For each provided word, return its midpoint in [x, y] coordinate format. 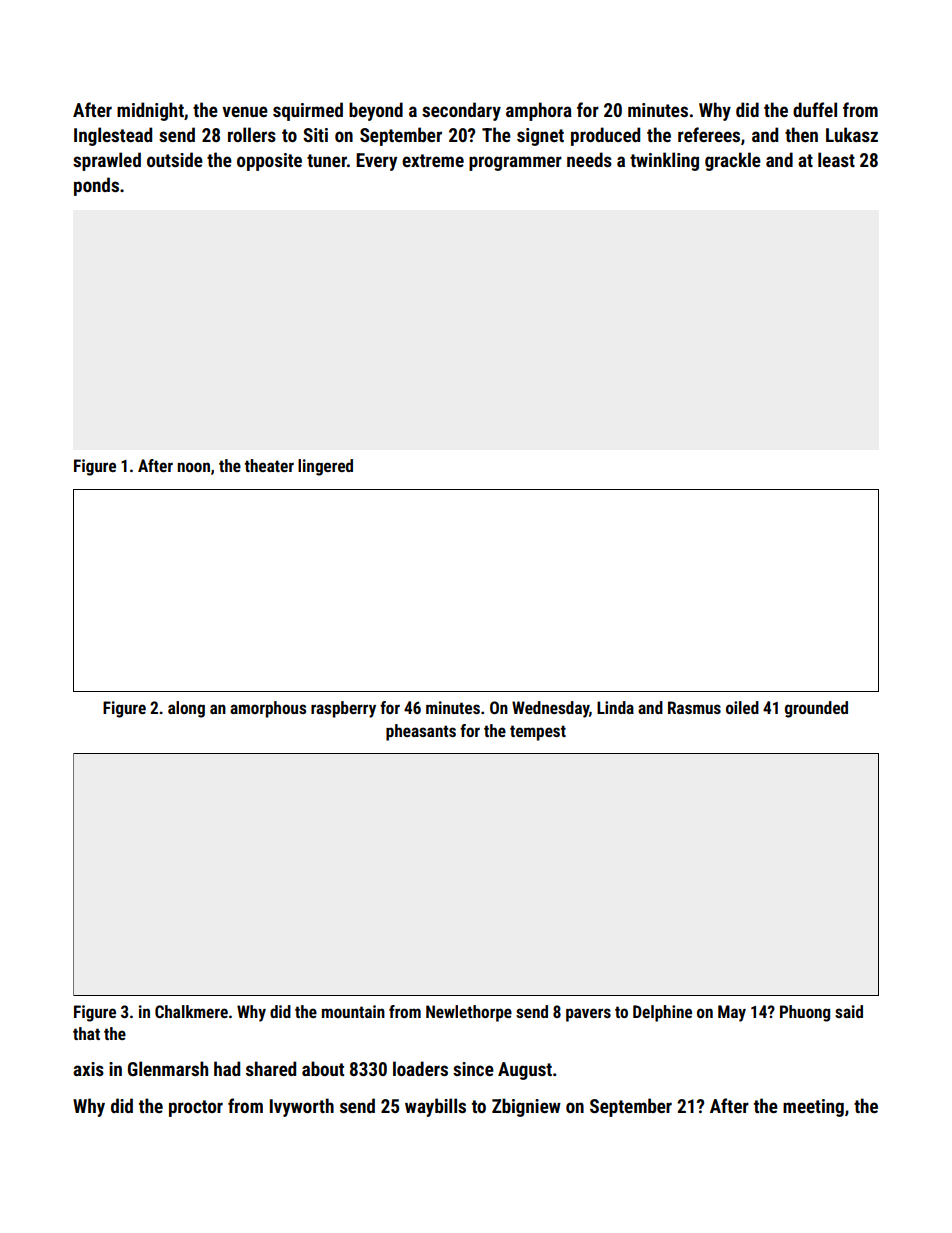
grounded [816, 709]
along [186, 709]
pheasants [421, 732]
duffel [815, 109]
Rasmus [694, 707]
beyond [376, 111]
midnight [150, 111]
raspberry [343, 709]
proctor [196, 1108]
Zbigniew [526, 1107]
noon [193, 467]
